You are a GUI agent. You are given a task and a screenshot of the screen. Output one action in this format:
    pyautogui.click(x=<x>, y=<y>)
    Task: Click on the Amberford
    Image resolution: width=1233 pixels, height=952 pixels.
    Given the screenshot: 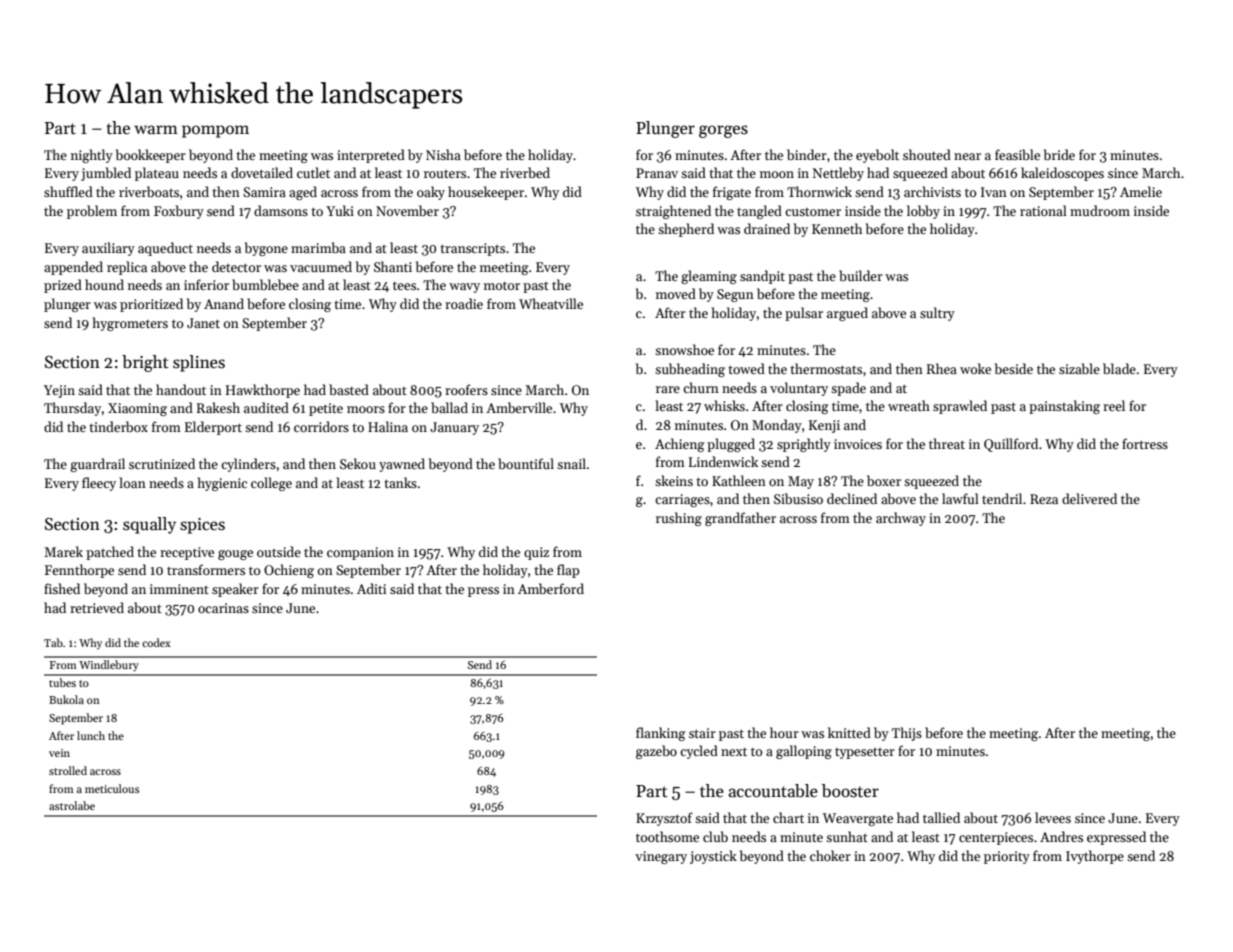 What is the action you would take?
    pyautogui.click(x=551, y=588)
